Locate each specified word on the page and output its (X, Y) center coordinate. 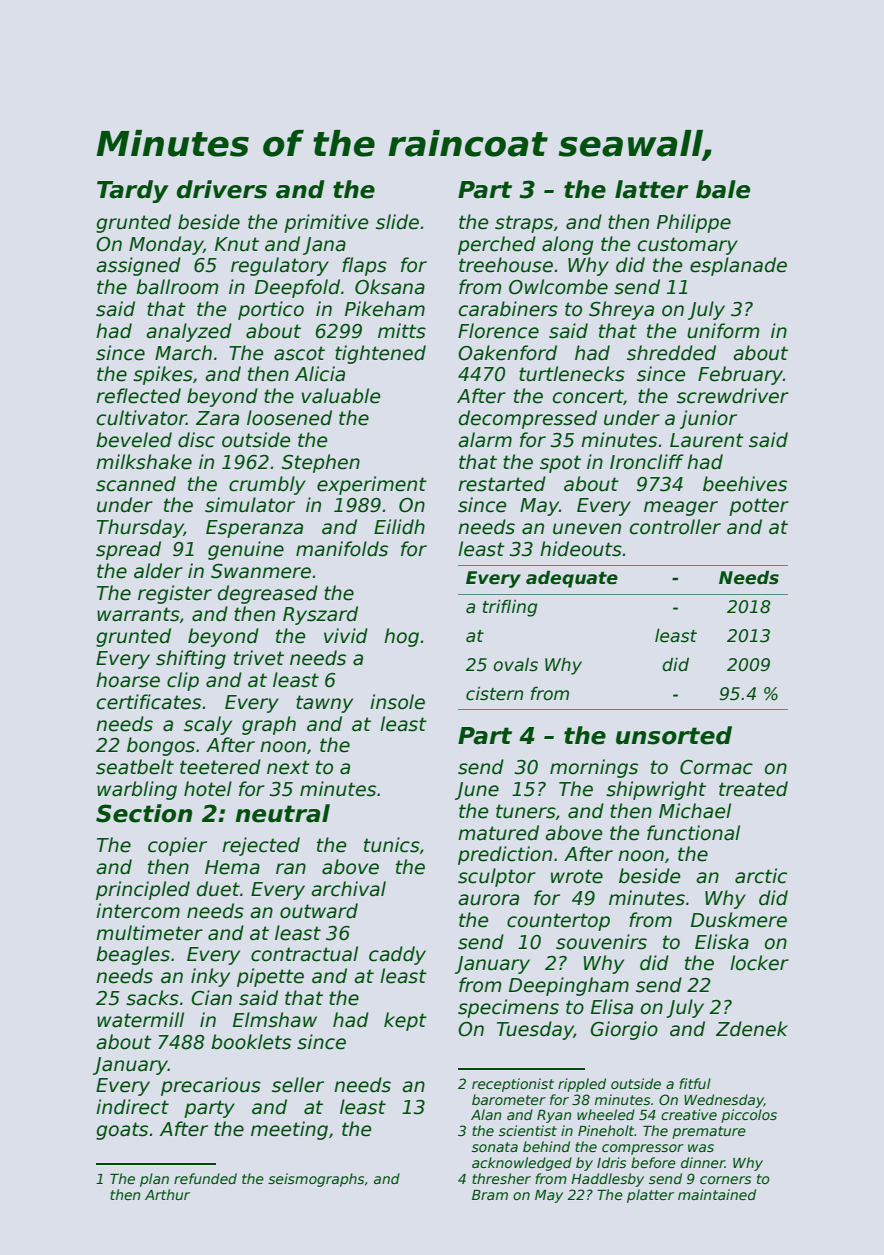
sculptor (497, 877)
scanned (136, 484)
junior (708, 419)
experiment (372, 485)
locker (759, 963)
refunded (205, 1178)
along (567, 245)
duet (218, 889)
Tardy (133, 191)
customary (688, 246)
